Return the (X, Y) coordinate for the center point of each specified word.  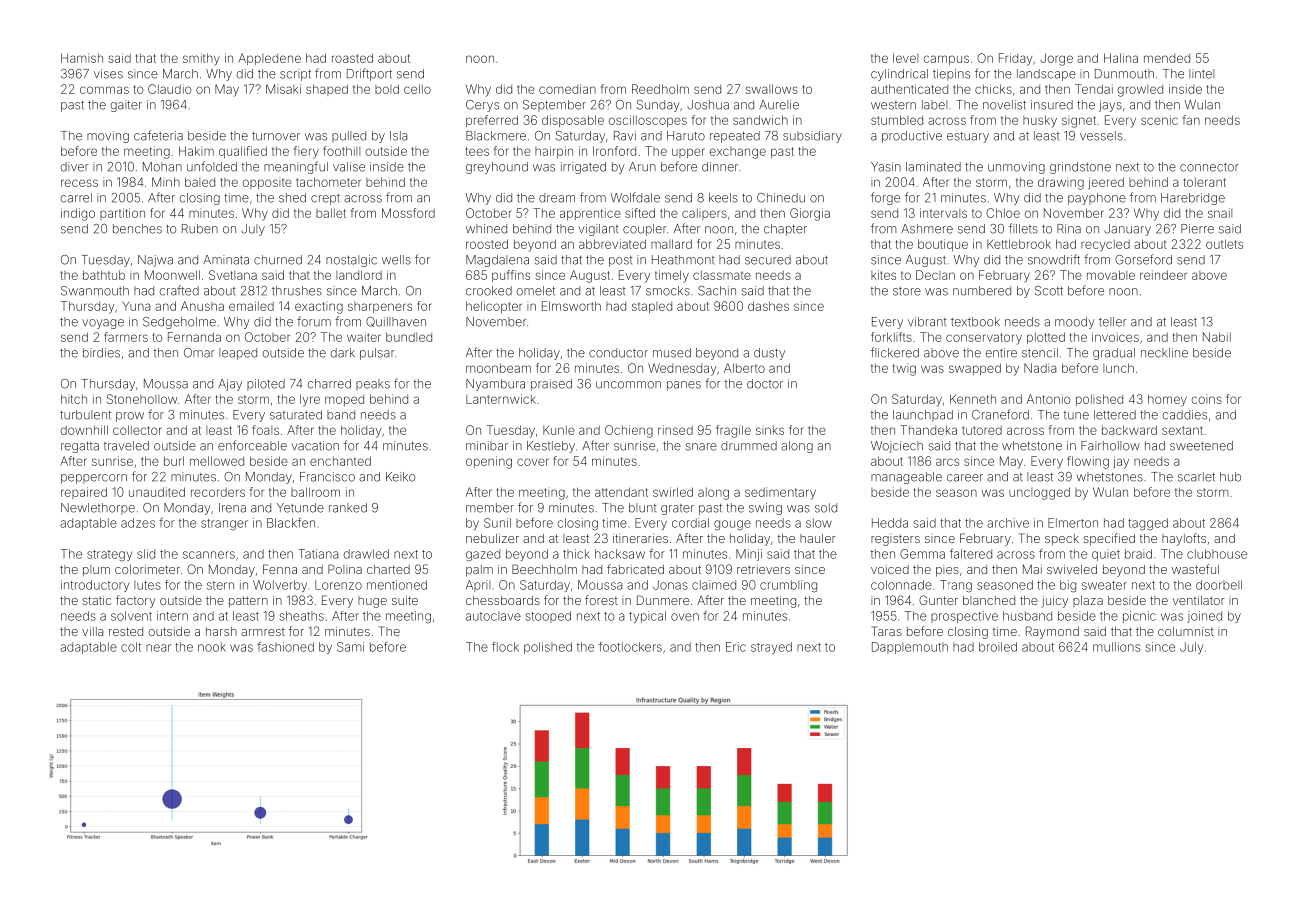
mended (1167, 58)
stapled (652, 307)
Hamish (82, 58)
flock (505, 647)
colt (131, 647)
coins (1207, 399)
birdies (101, 353)
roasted (352, 58)
